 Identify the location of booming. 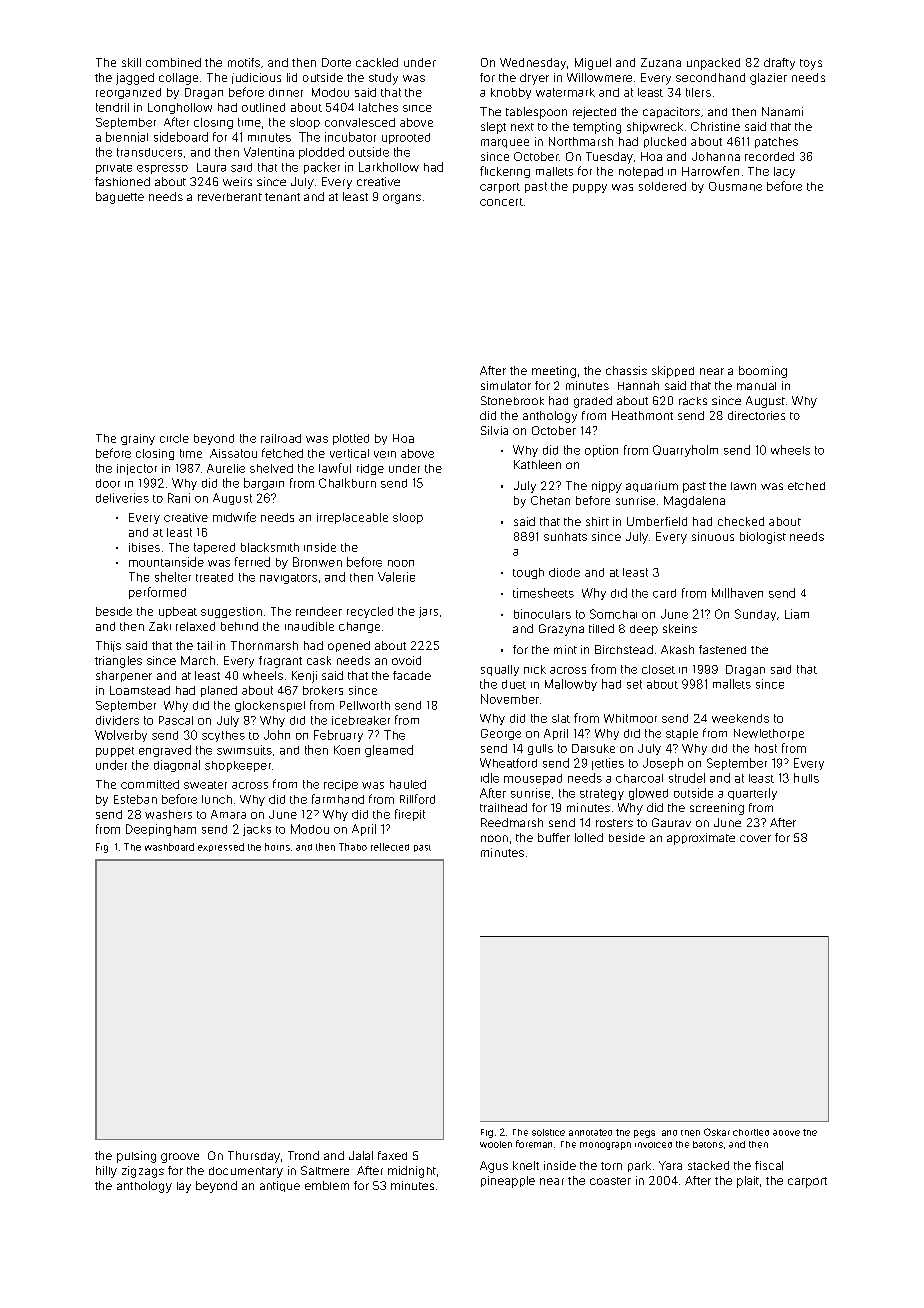
(763, 372).
